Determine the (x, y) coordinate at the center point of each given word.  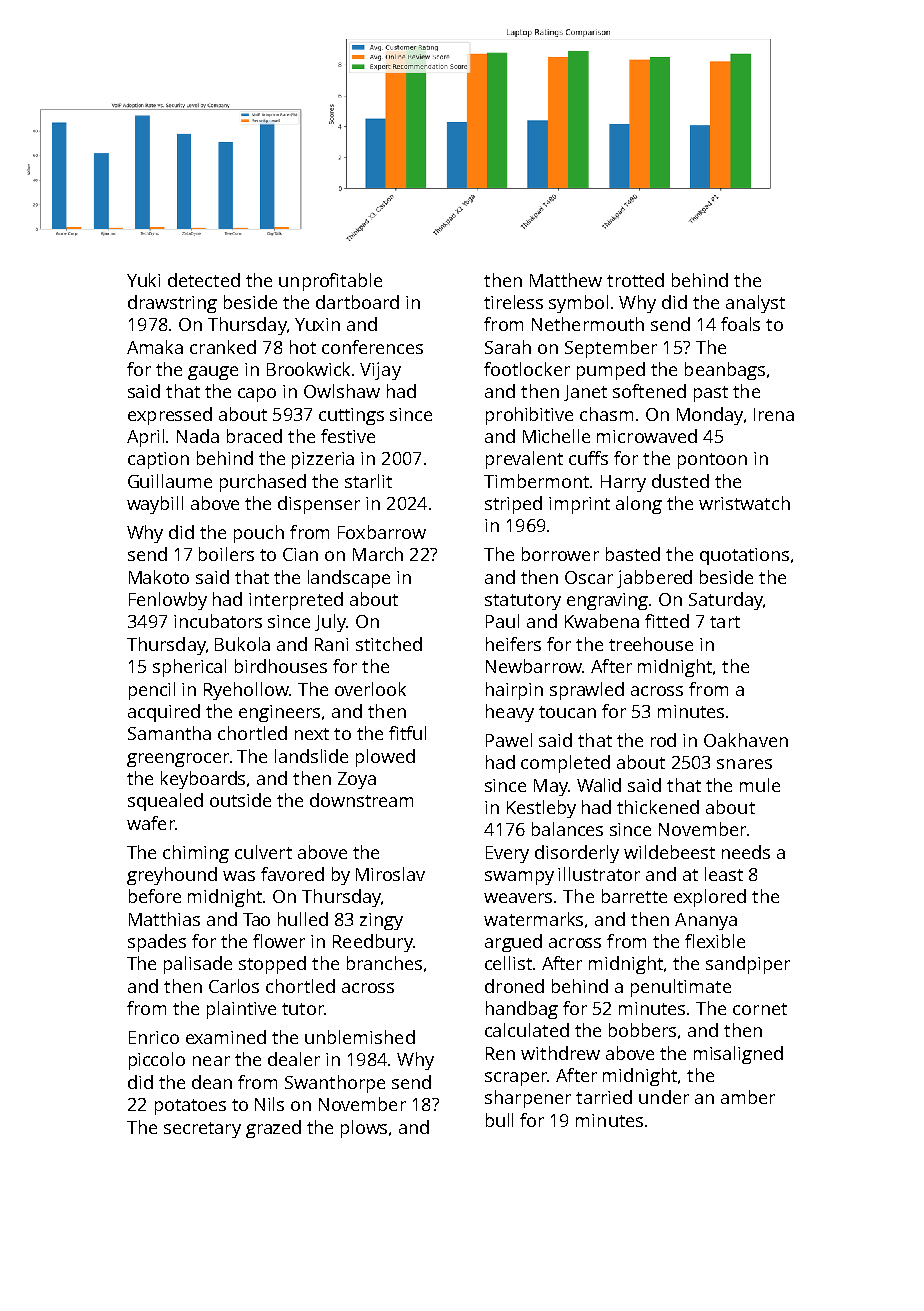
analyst (755, 304)
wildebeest (669, 852)
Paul (502, 621)
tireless (513, 302)
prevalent (524, 460)
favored (292, 874)
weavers (518, 898)
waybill (155, 505)
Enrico (154, 1037)
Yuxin (317, 324)
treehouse (651, 644)
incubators (218, 621)
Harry (623, 483)
